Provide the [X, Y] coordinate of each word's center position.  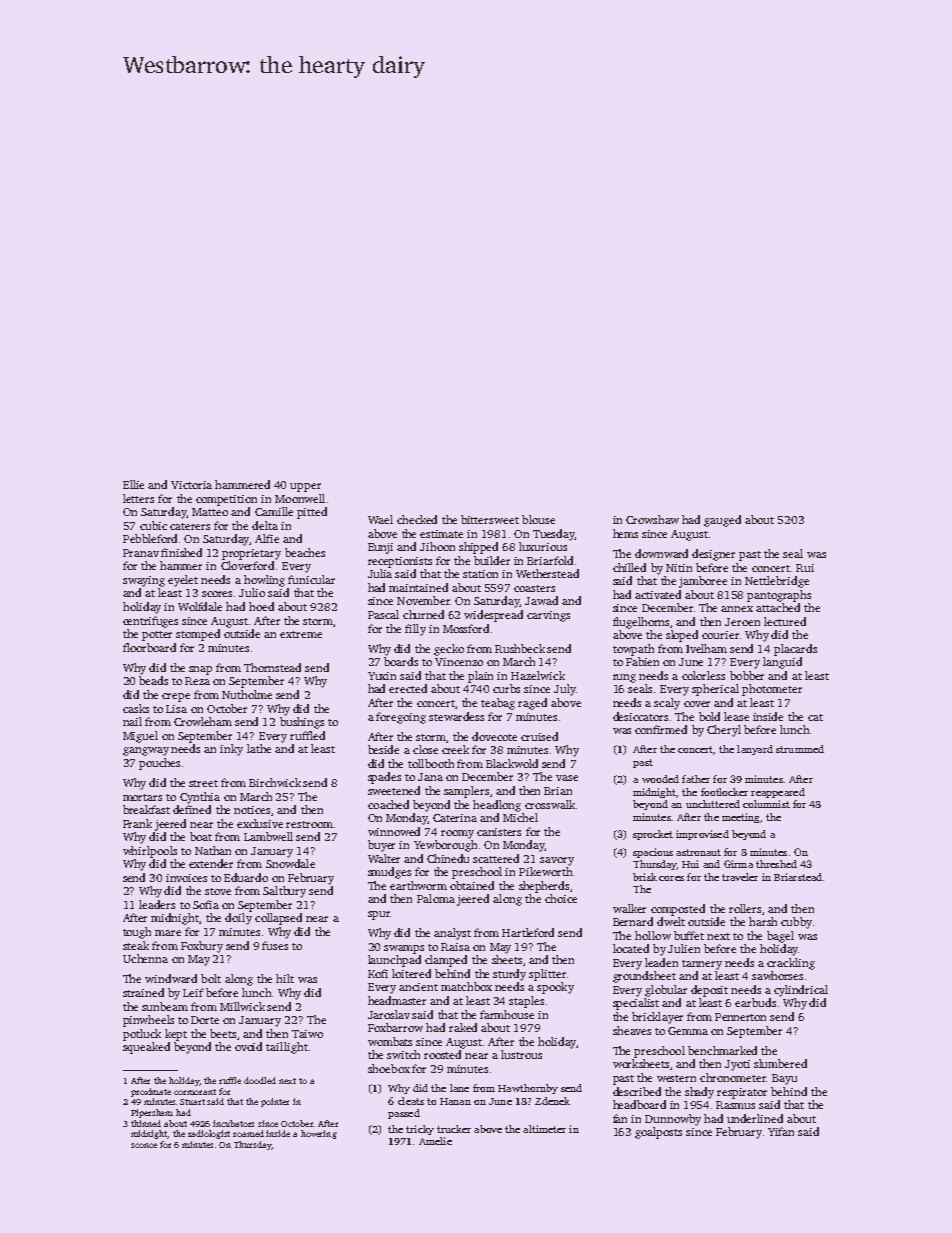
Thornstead [272, 667]
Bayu [784, 1079]
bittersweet [490, 519]
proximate [151, 1092]
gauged [722, 521]
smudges [389, 873]
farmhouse [507, 1014]
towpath [633, 650]
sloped [682, 636]
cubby [796, 923]
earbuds [755, 1002]
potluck [142, 1035]
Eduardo [246, 877]
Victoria [191, 485]
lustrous [521, 1054]
